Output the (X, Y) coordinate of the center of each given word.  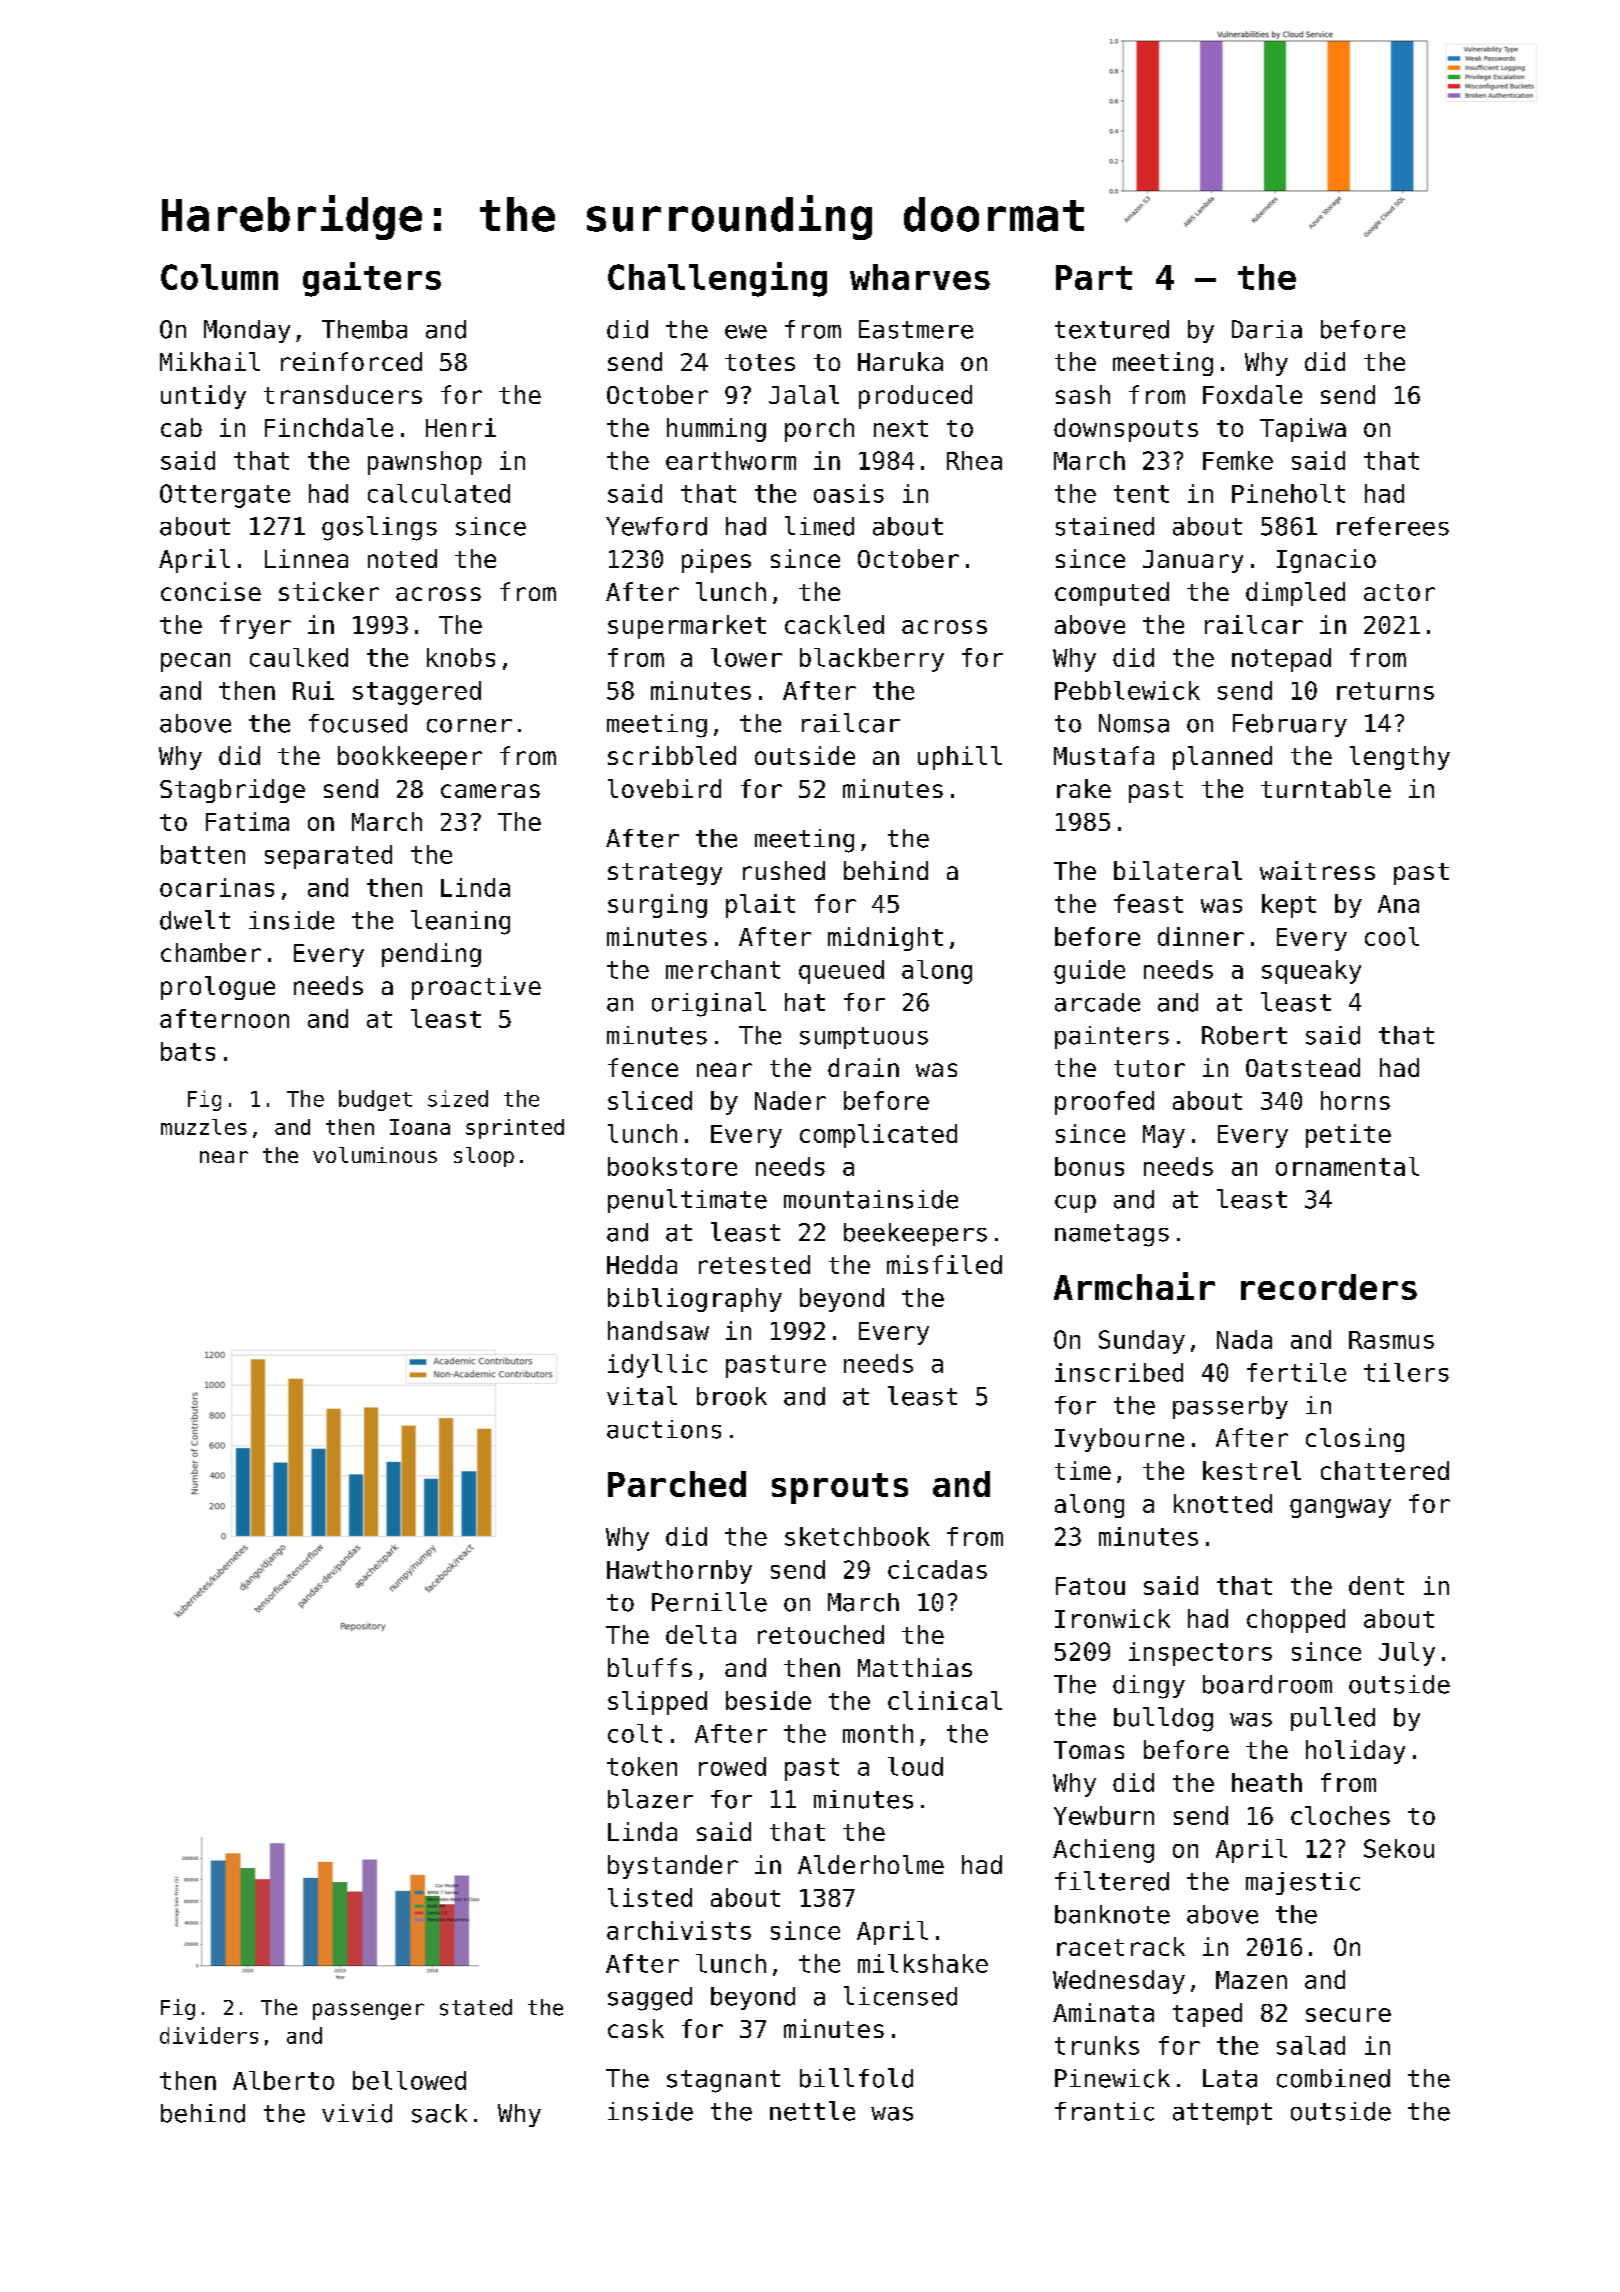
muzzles (204, 1127)
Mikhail (210, 361)
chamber (211, 952)
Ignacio (1326, 561)
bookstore (672, 1166)
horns (1355, 1100)
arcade (1097, 1002)
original (709, 1004)
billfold (856, 2078)
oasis (849, 493)
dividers (209, 2035)
